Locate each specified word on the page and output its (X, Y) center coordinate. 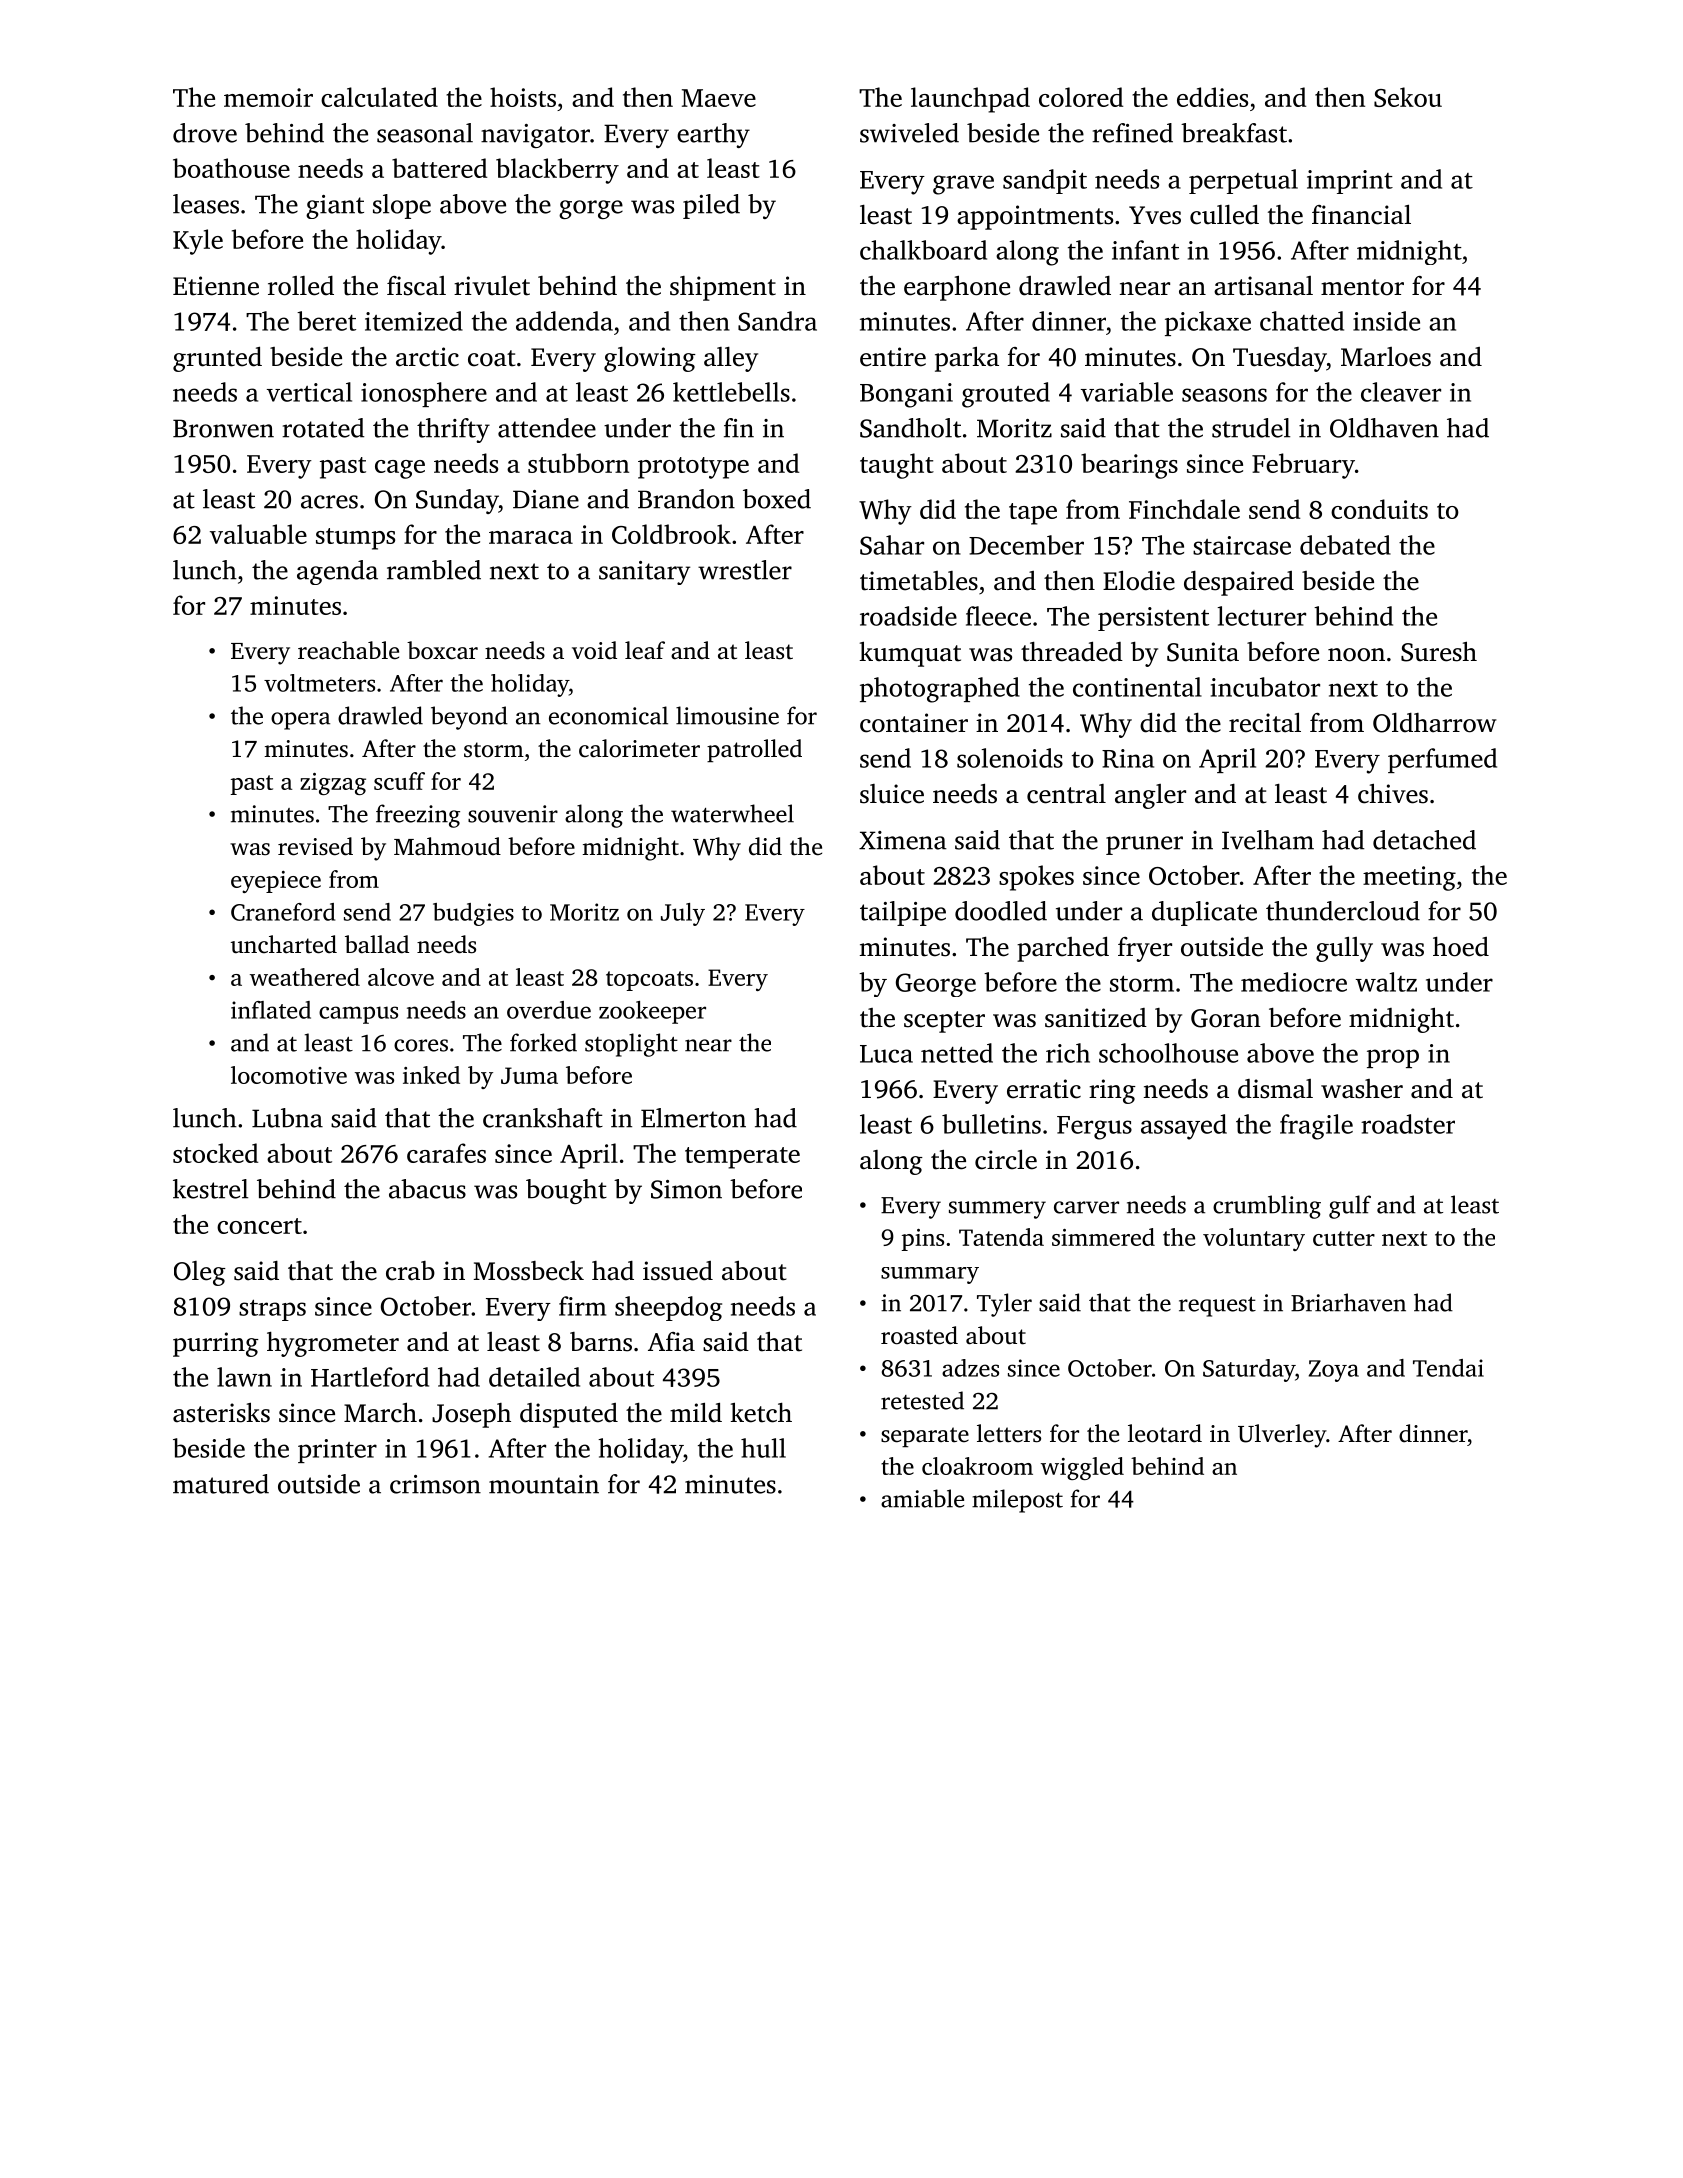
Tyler (1004, 1305)
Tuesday (1280, 359)
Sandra (777, 321)
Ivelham (1268, 840)
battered (439, 168)
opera (300, 721)
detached (1424, 840)
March (380, 1412)
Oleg (200, 1273)
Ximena (903, 840)
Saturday (1249, 1370)
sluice (892, 794)
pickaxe (1208, 323)
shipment (723, 288)
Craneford (283, 912)
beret (326, 321)
